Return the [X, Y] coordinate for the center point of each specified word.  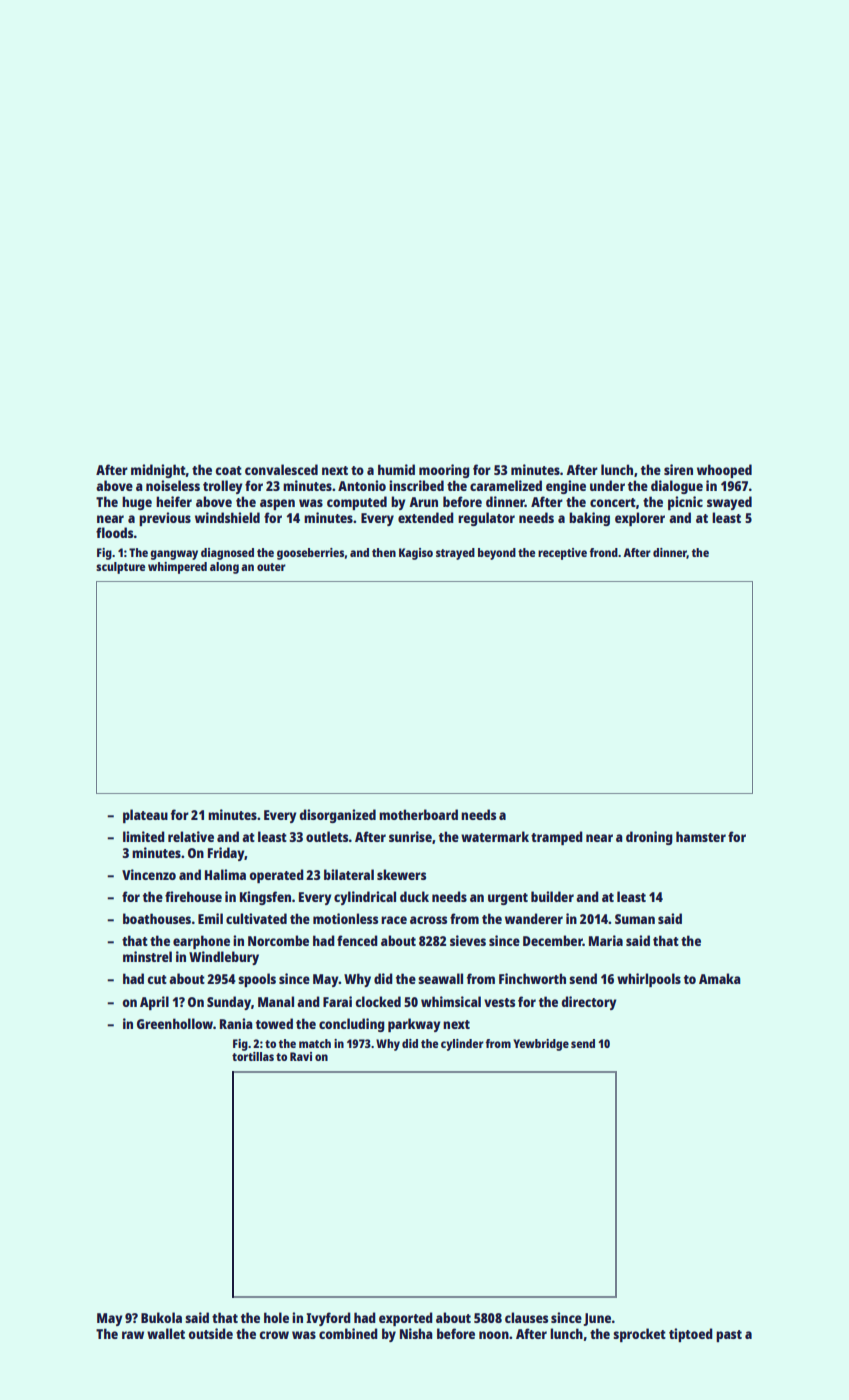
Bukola [161, 1317]
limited [144, 836]
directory [588, 1003]
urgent [508, 899]
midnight [158, 471]
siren [678, 469]
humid [396, 469]
